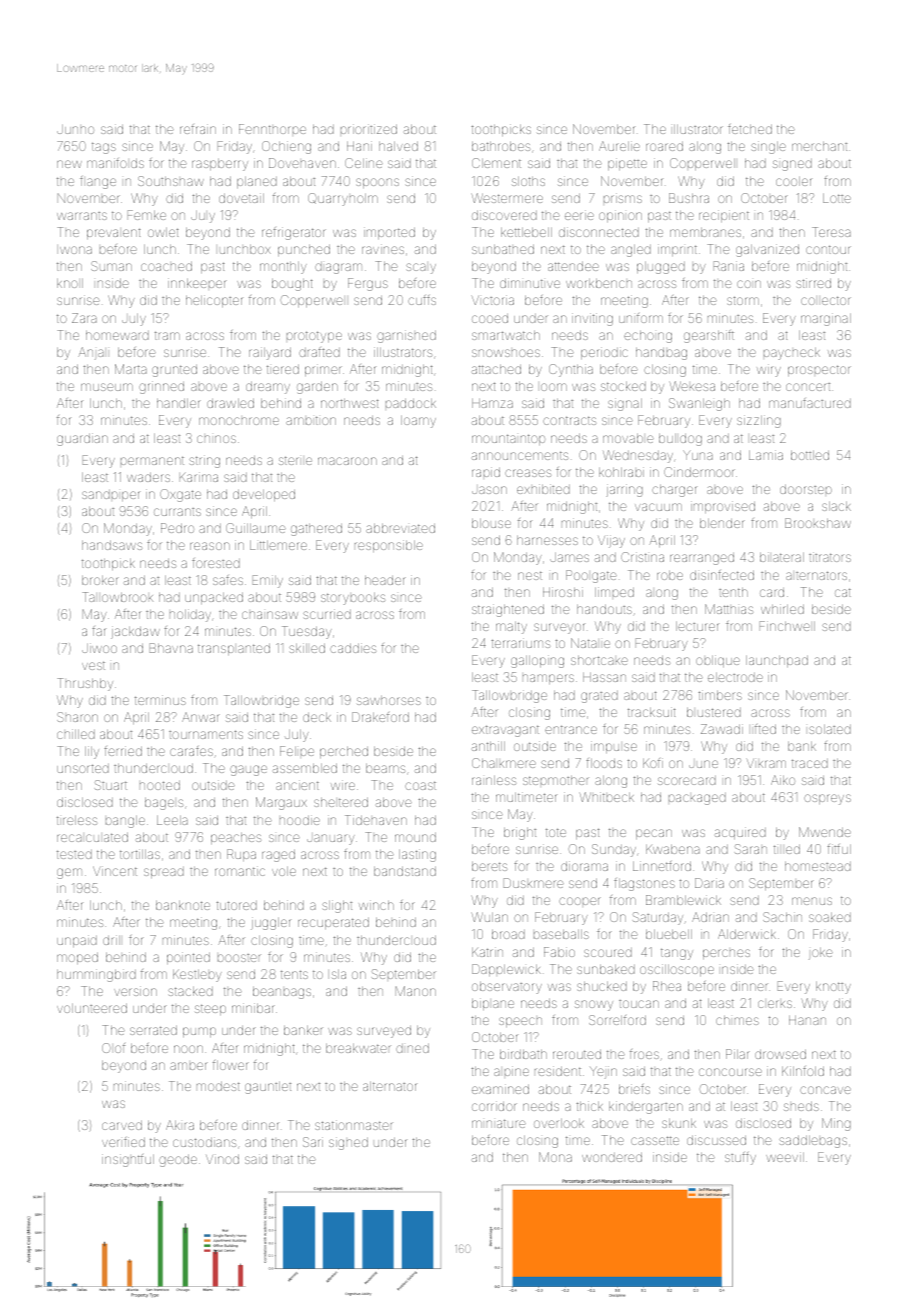 This image has width=908, height=1316. Describe the element at coordinates (171, 181) in the image. I see `Southshaw` at that location.
